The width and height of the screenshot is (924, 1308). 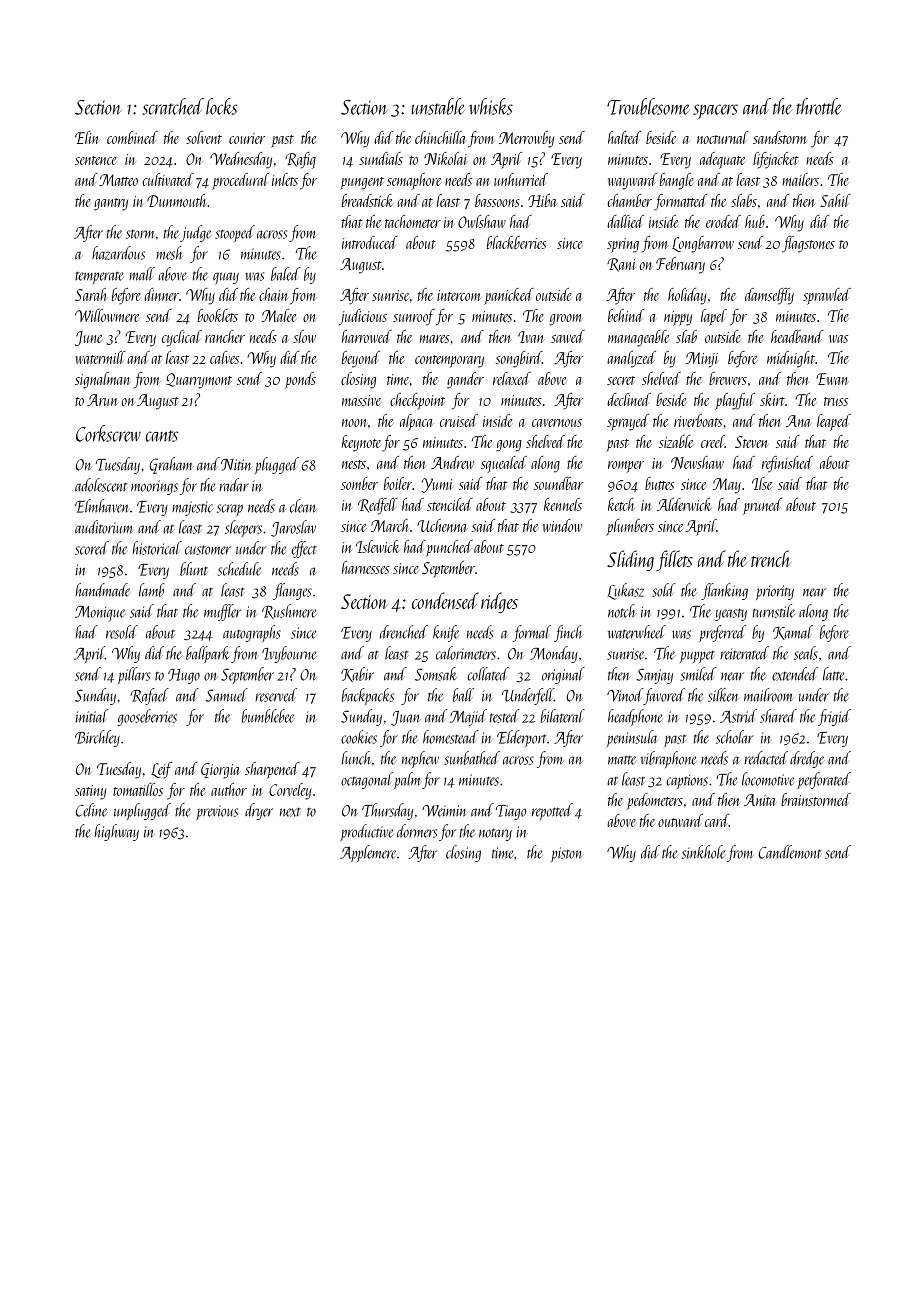 I want to click on notary, so click(x=495, y=834).
